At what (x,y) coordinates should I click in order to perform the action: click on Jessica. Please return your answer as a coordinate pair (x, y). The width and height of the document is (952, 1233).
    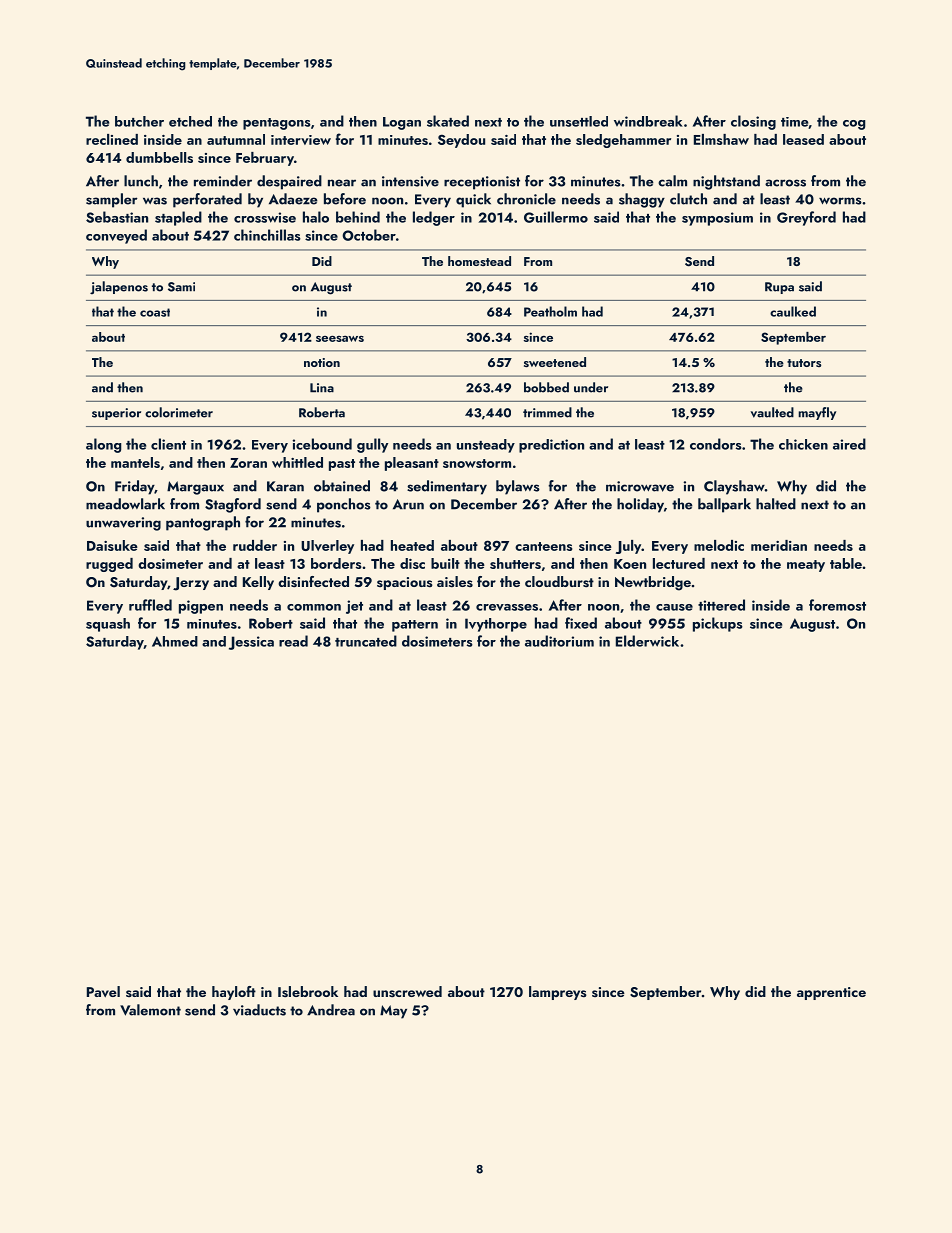
    Looking at the image, I should click on (251, 643).
